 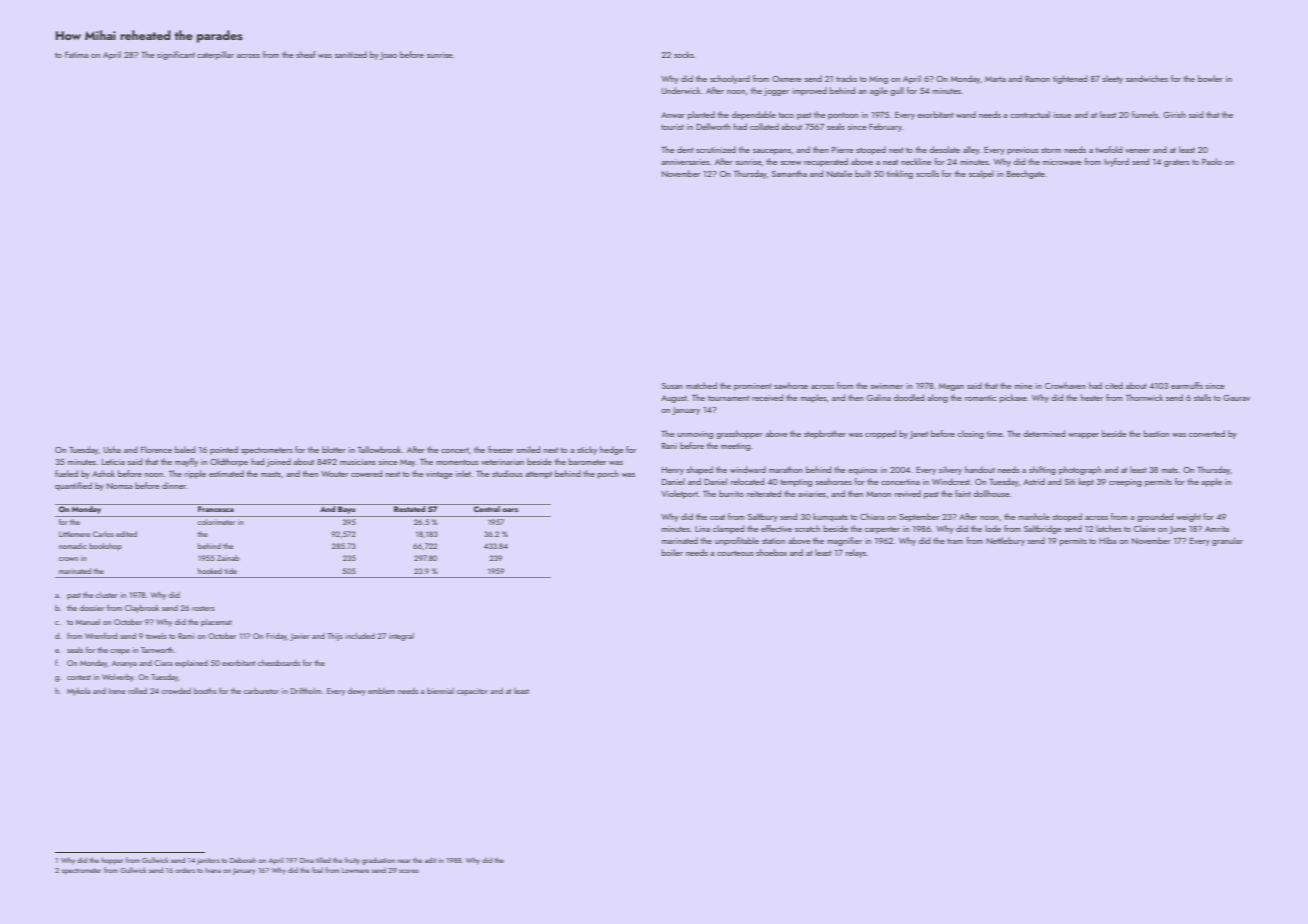 What do you see at coordinates (472, 692) in the image?
I see `capacitor` at bounding box center [472, 692].
